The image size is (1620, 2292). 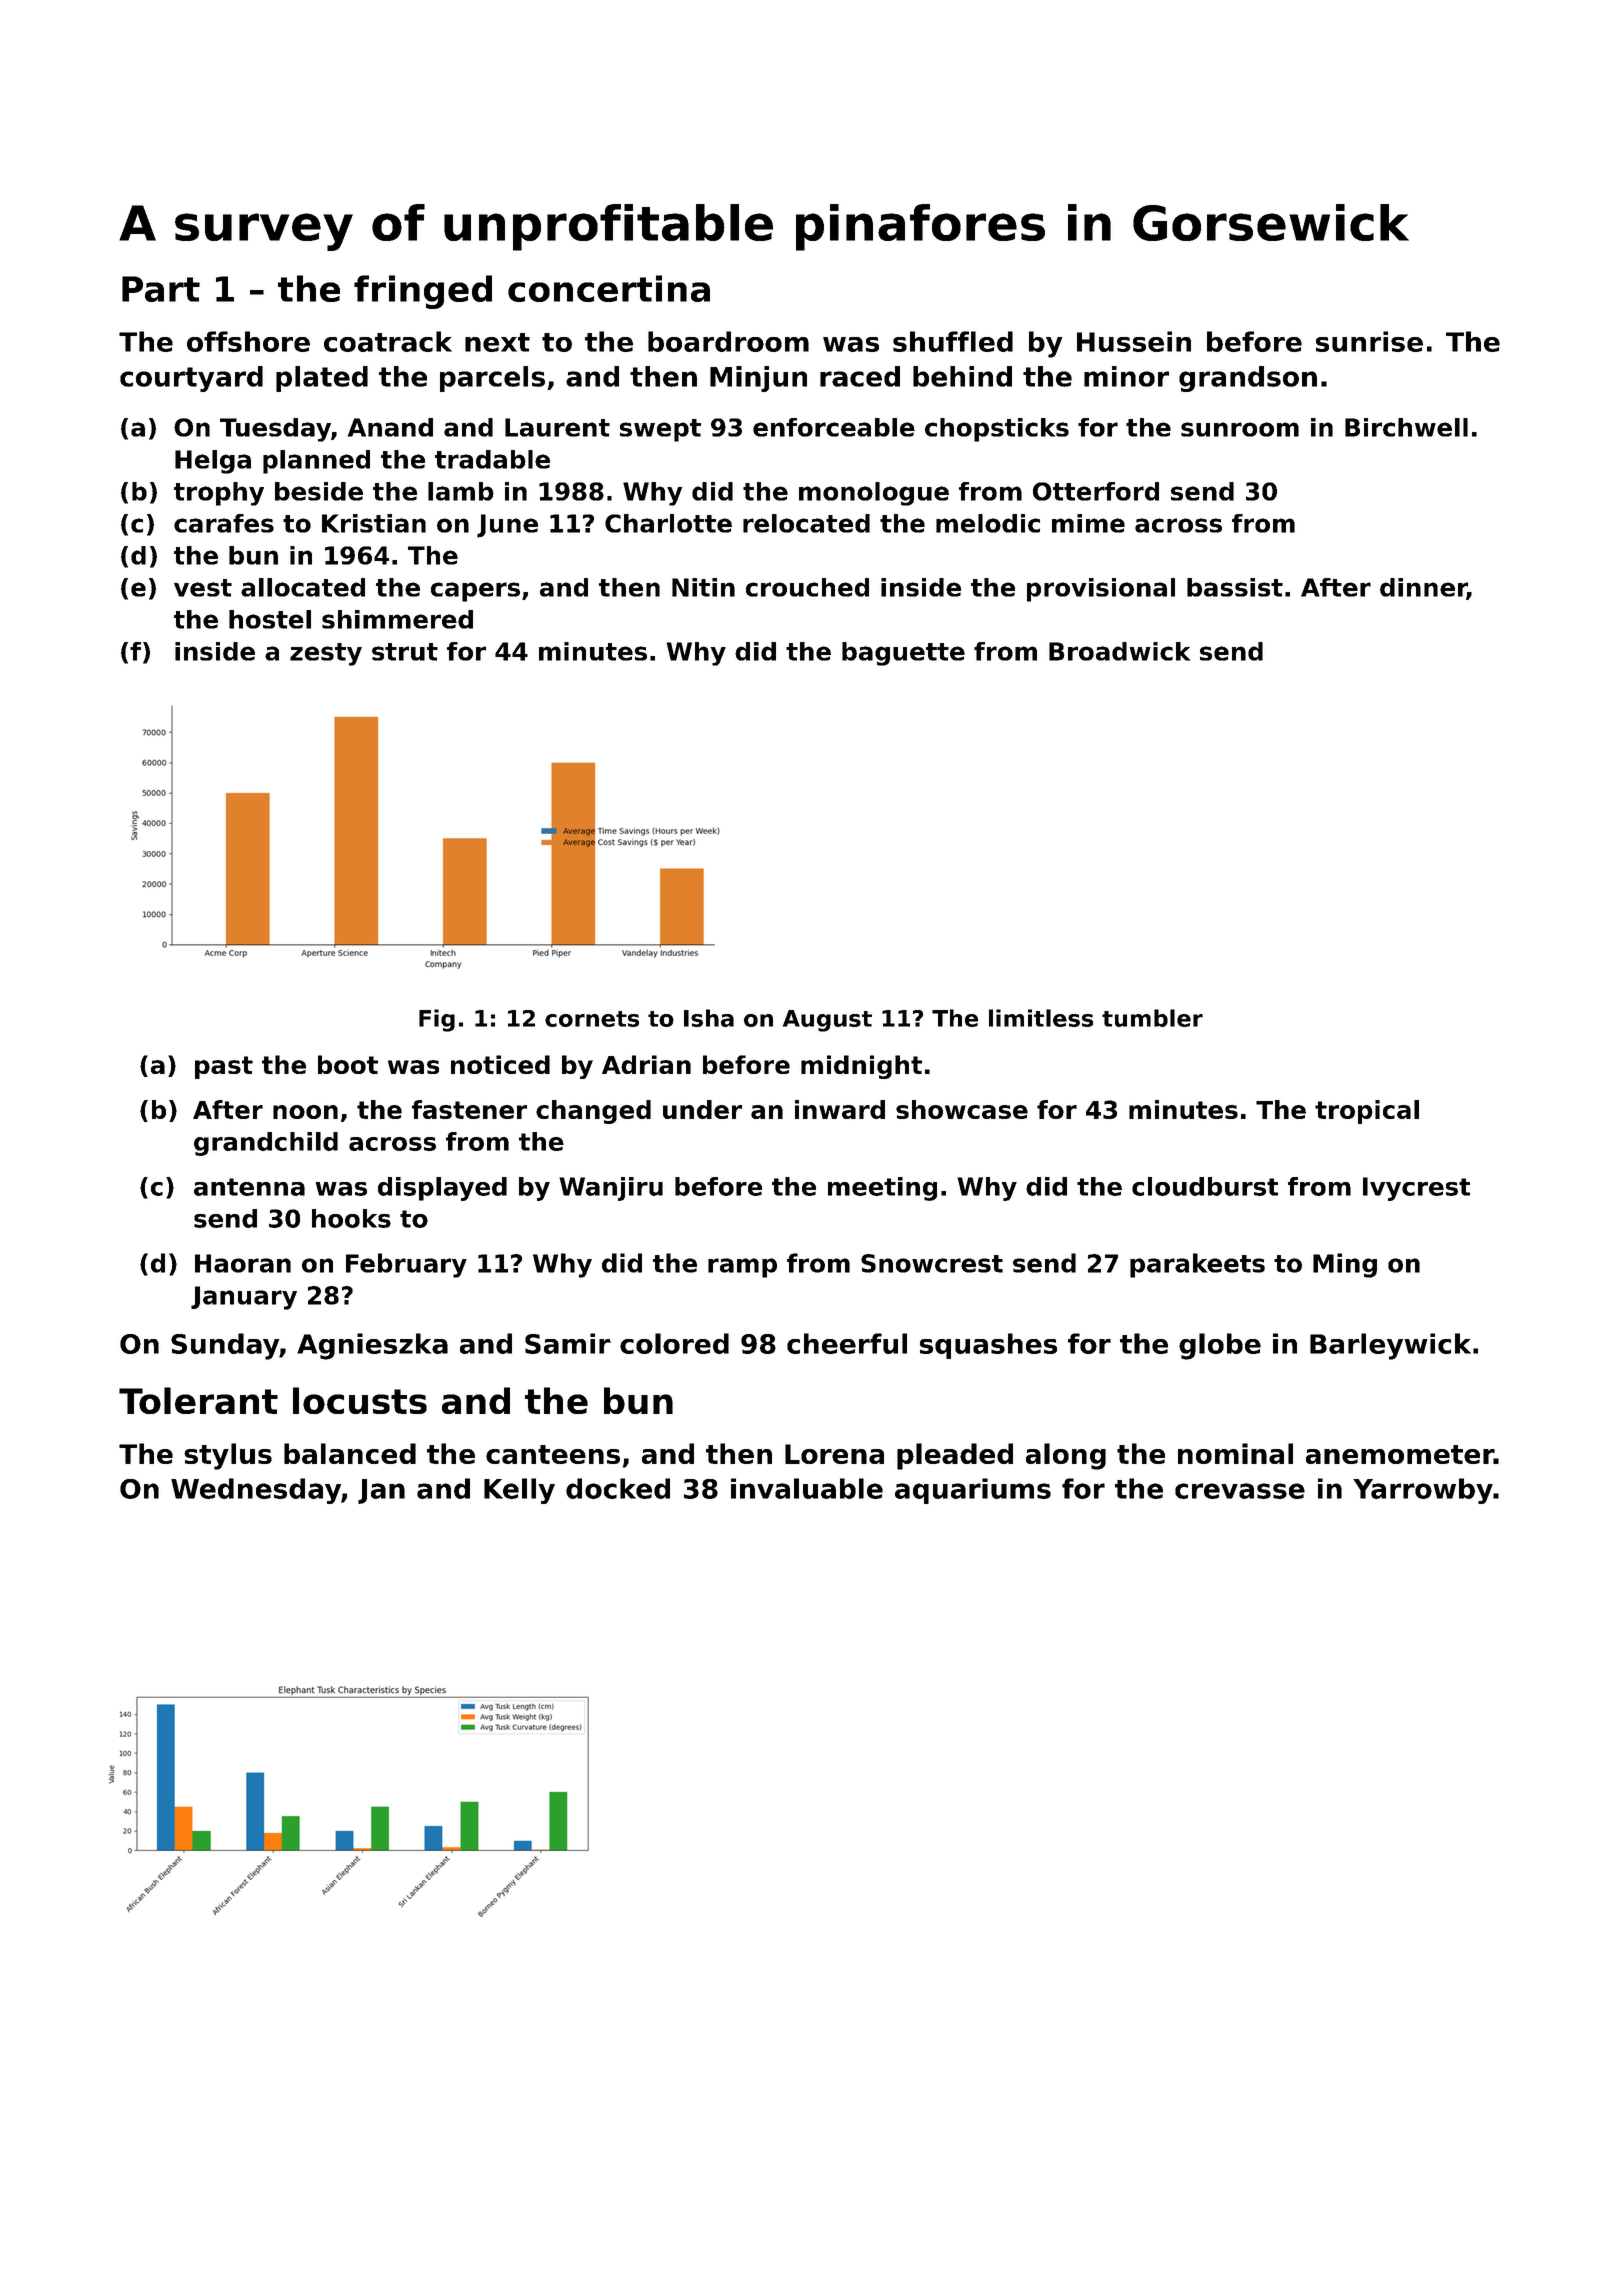 I want to click on dinner, so click(x=1423, y=588).
